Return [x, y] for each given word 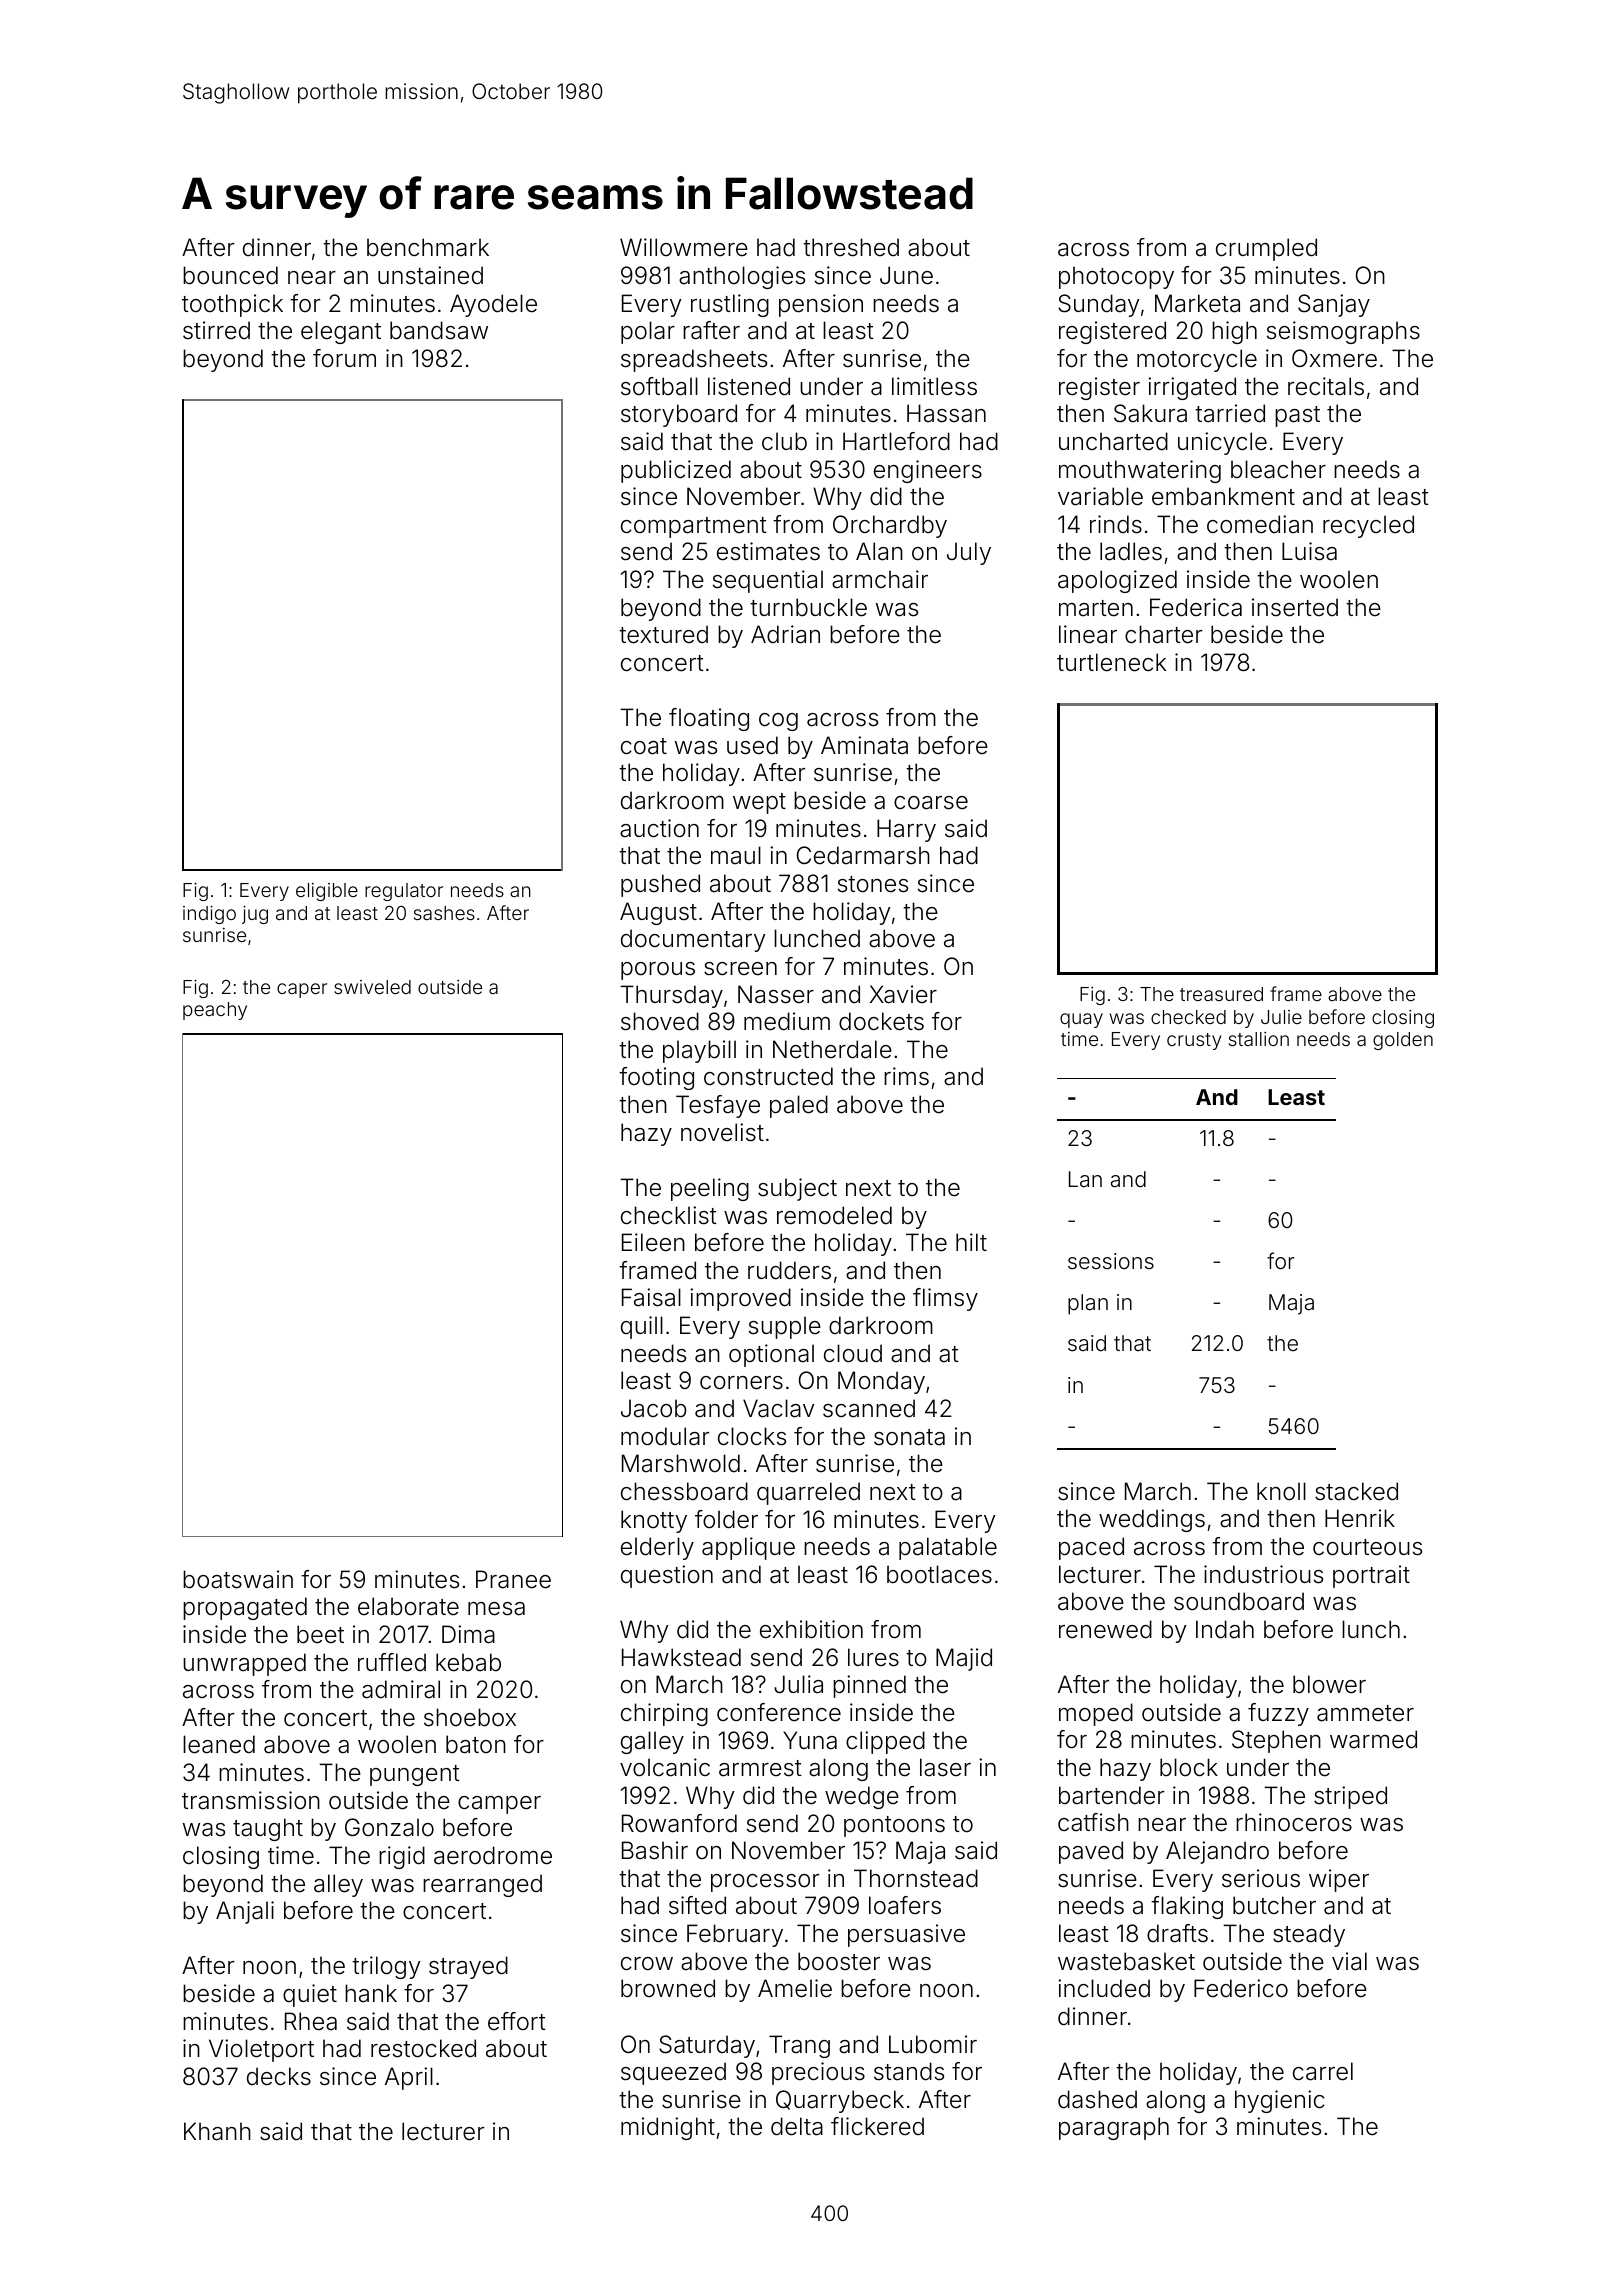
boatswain [238, 1579]
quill [642, 1327]
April [409, 2078]
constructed [768, 1076]
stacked [1356, 1491]
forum [344, 358]
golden [1403, 1041]
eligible [327, 892]
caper [302, 990]
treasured [1221, 994]
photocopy [1116, 277]
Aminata [864, 745]
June [906, 275]
